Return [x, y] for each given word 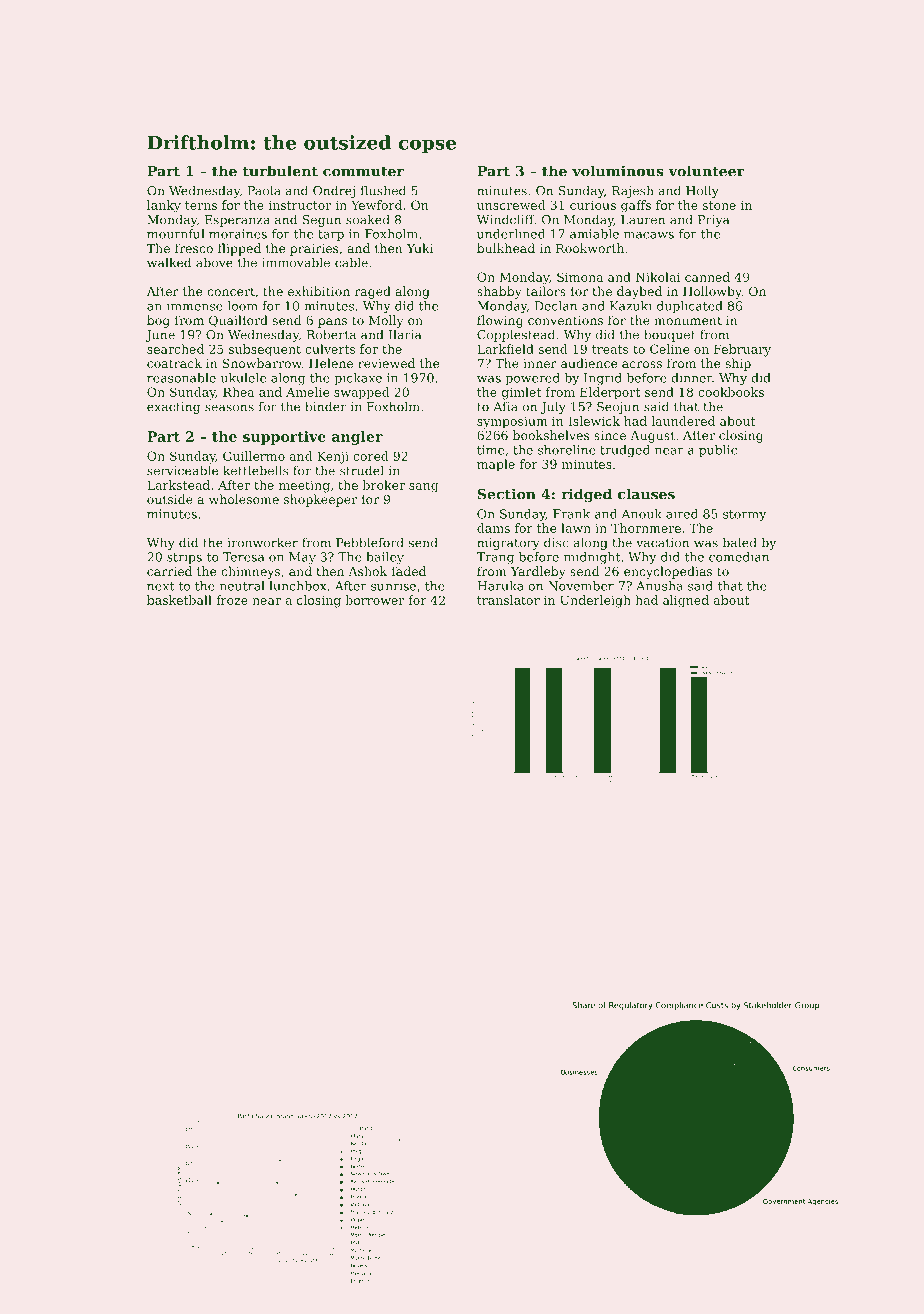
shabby [499, 292]
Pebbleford [370, 542]
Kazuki [631, 306]
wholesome [244, 499]
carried [169, 571]
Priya [713, 221]
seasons [229, 408]
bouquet [670, 335]
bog [158, 321]
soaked [368, 219]
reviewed [386, 363]
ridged [586, 495]
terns [201, 205]
